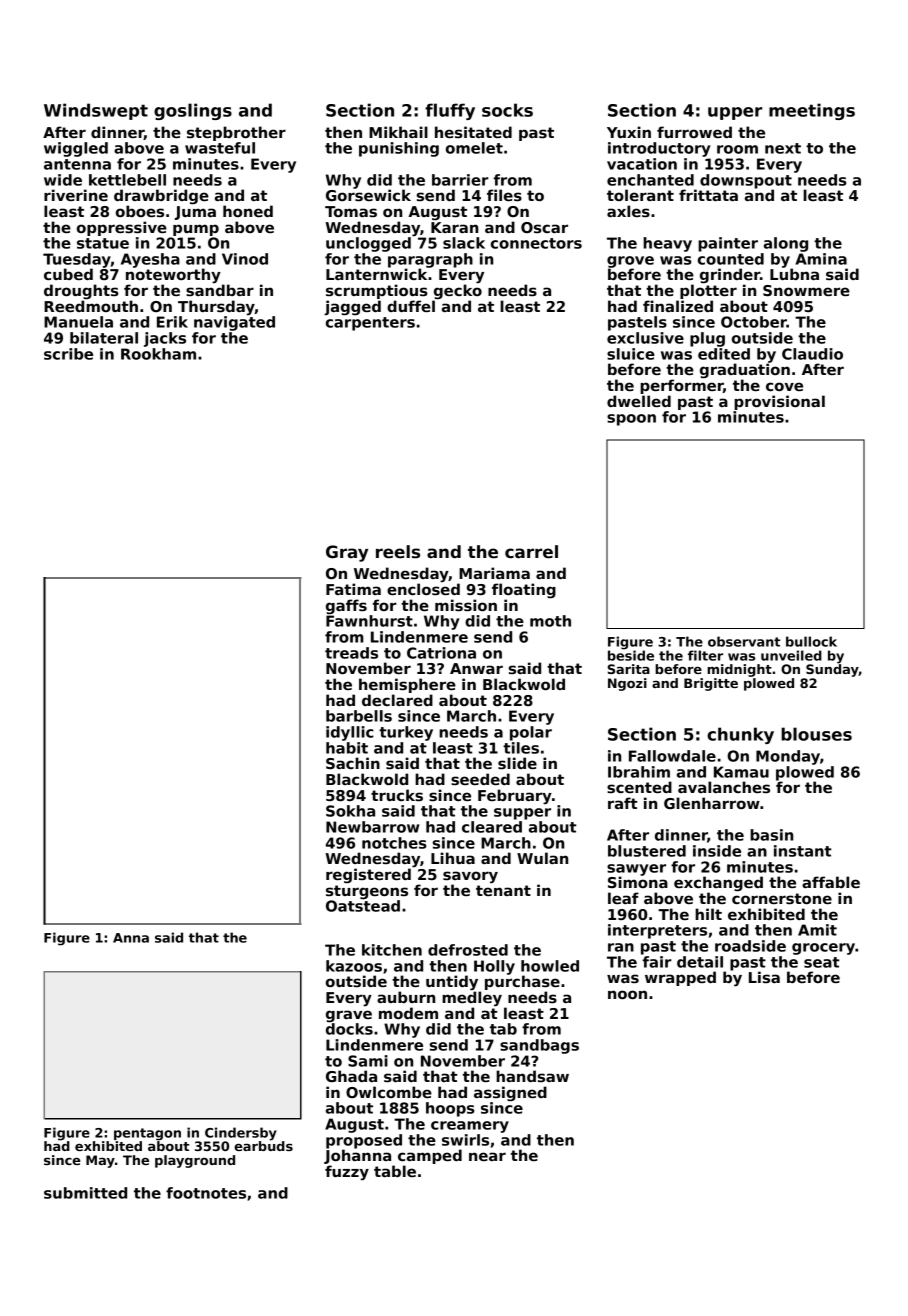 Image resolution: width=908 pixels, height=1316 pixels. What do you see at coordinates (220, 148) in the screenshot?
I see `wasteful` at bounding box center [220, 148].
